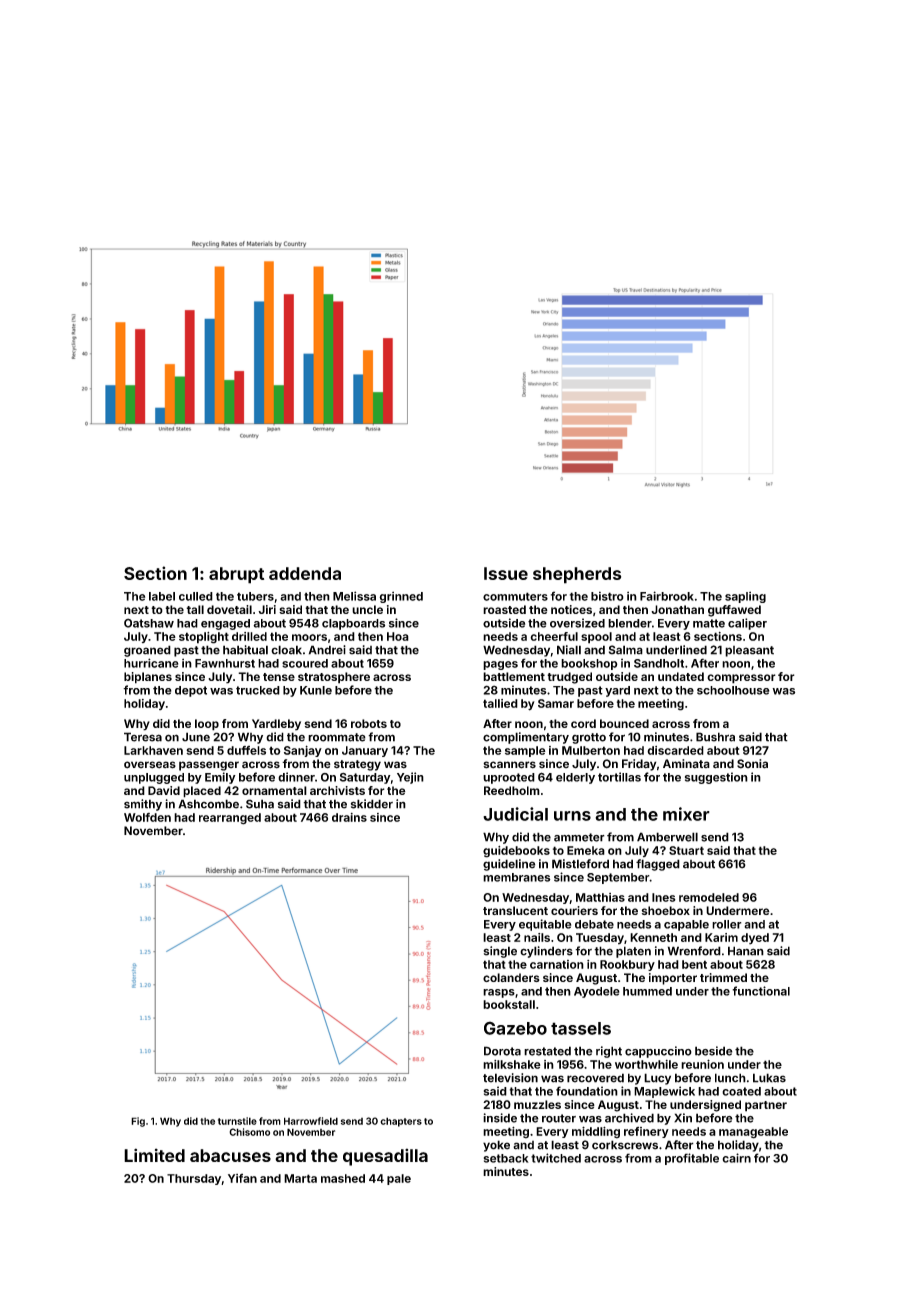  What do you see at coordinates (667, 596) in the document?
I see `Fairbrook` at bounding box center [667, 596].
